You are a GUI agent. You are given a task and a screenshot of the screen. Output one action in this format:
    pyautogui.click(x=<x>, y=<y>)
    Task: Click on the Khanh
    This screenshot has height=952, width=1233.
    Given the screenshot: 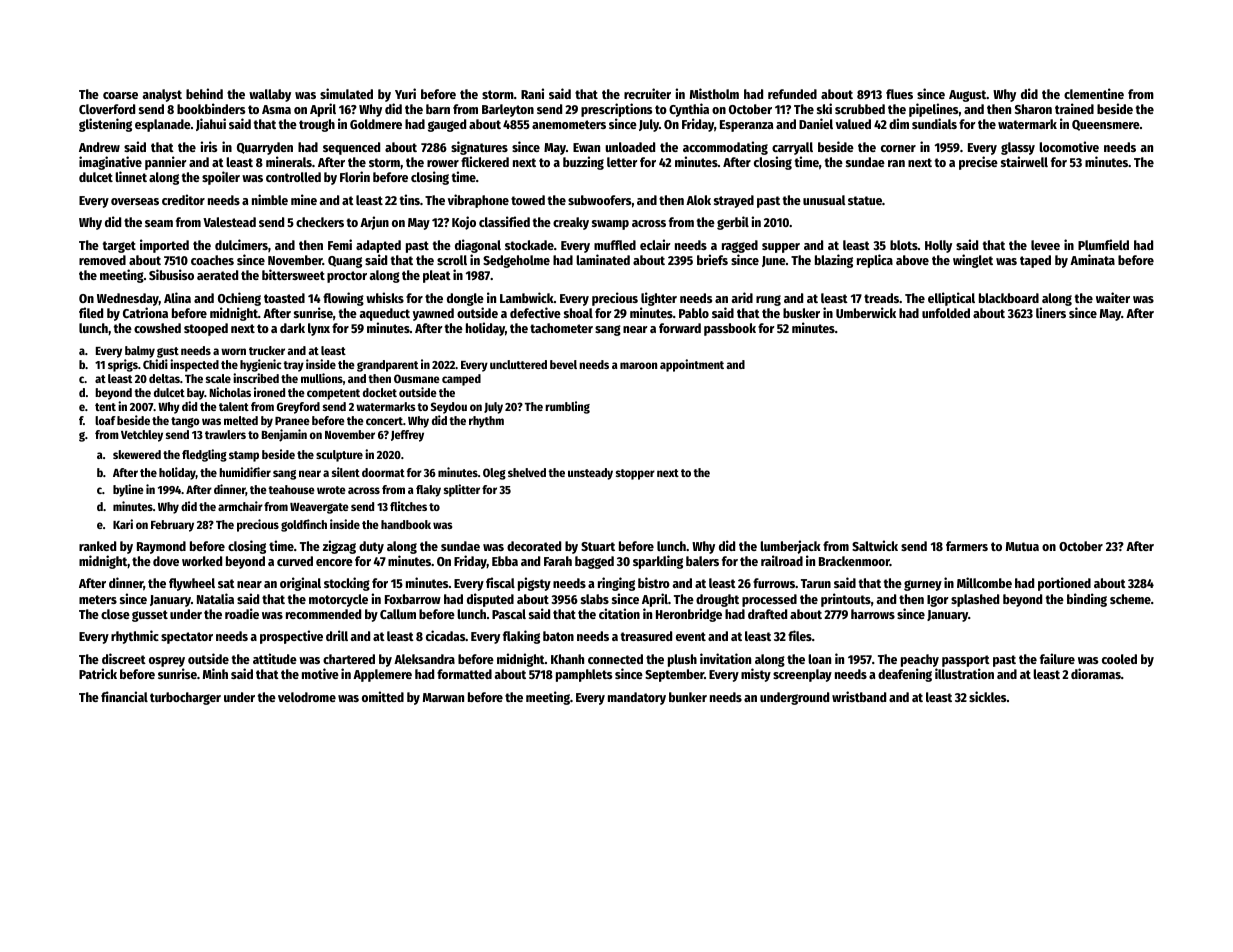 What is the action you would take?
    pyautogui.click(x=567, y=659)
